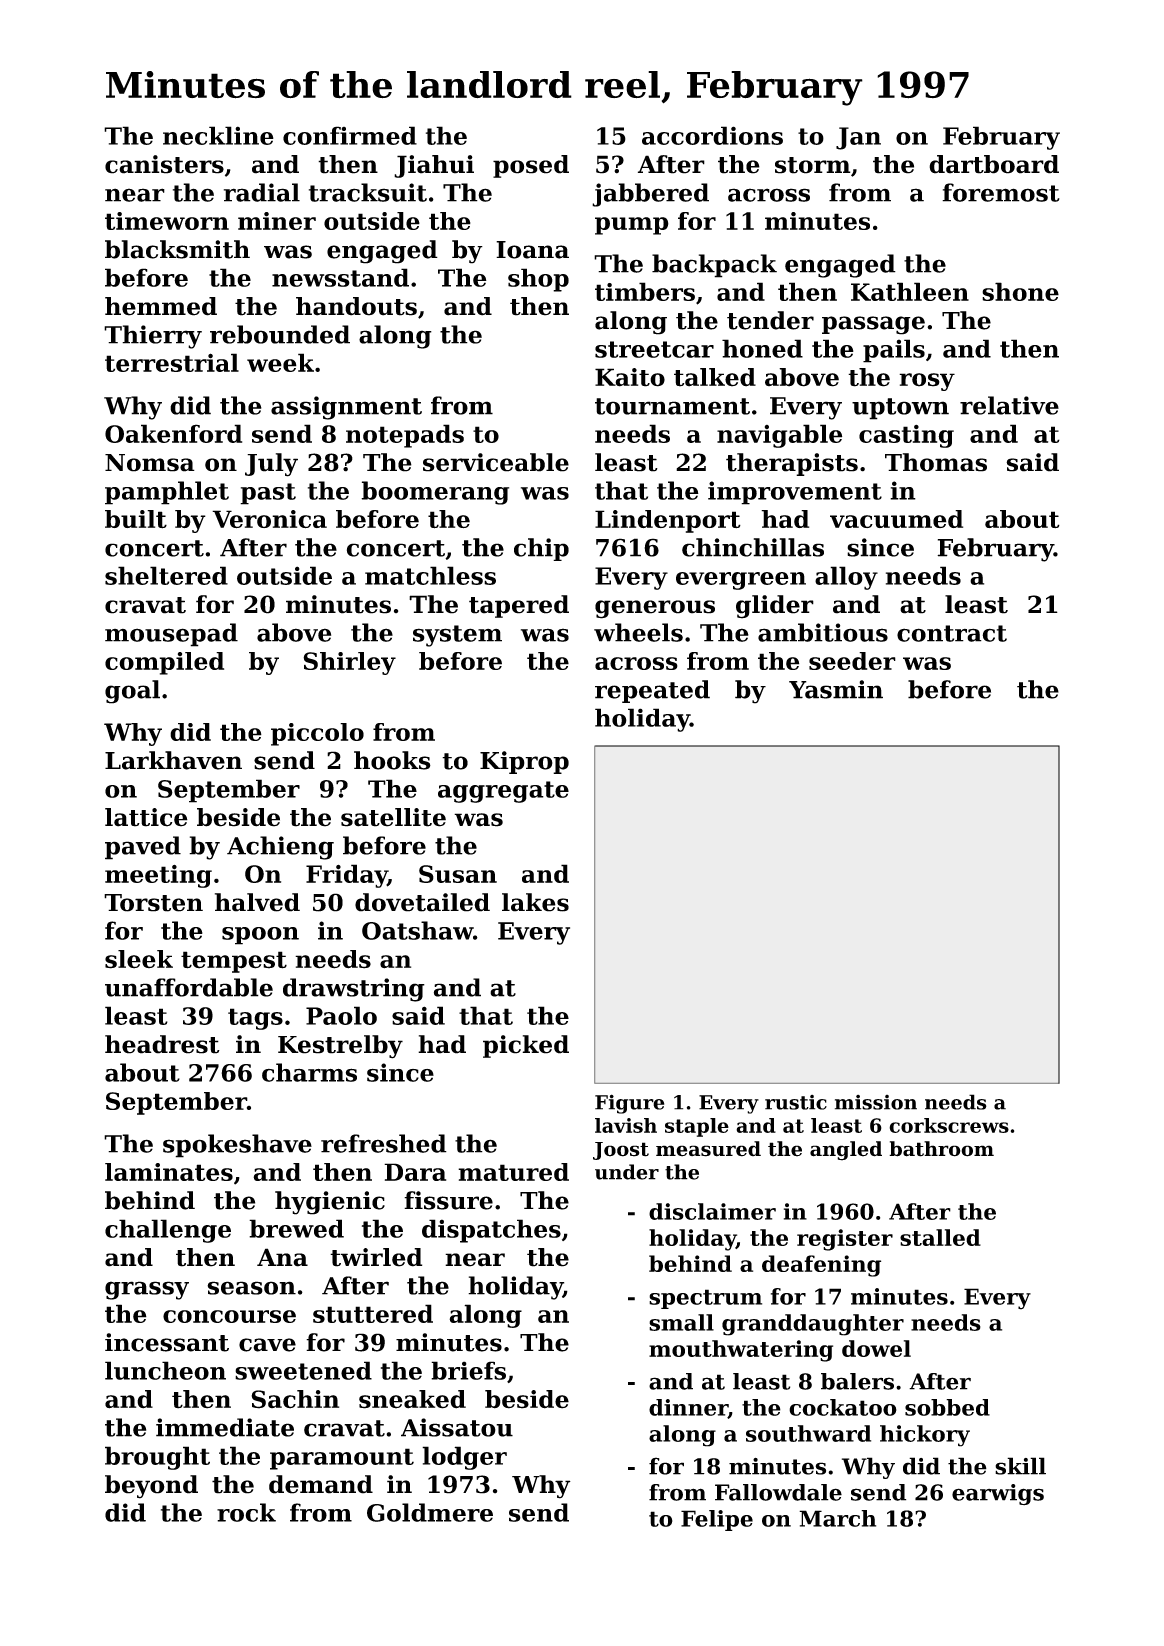  I want to click on bathroom, so click(941, 1149).
